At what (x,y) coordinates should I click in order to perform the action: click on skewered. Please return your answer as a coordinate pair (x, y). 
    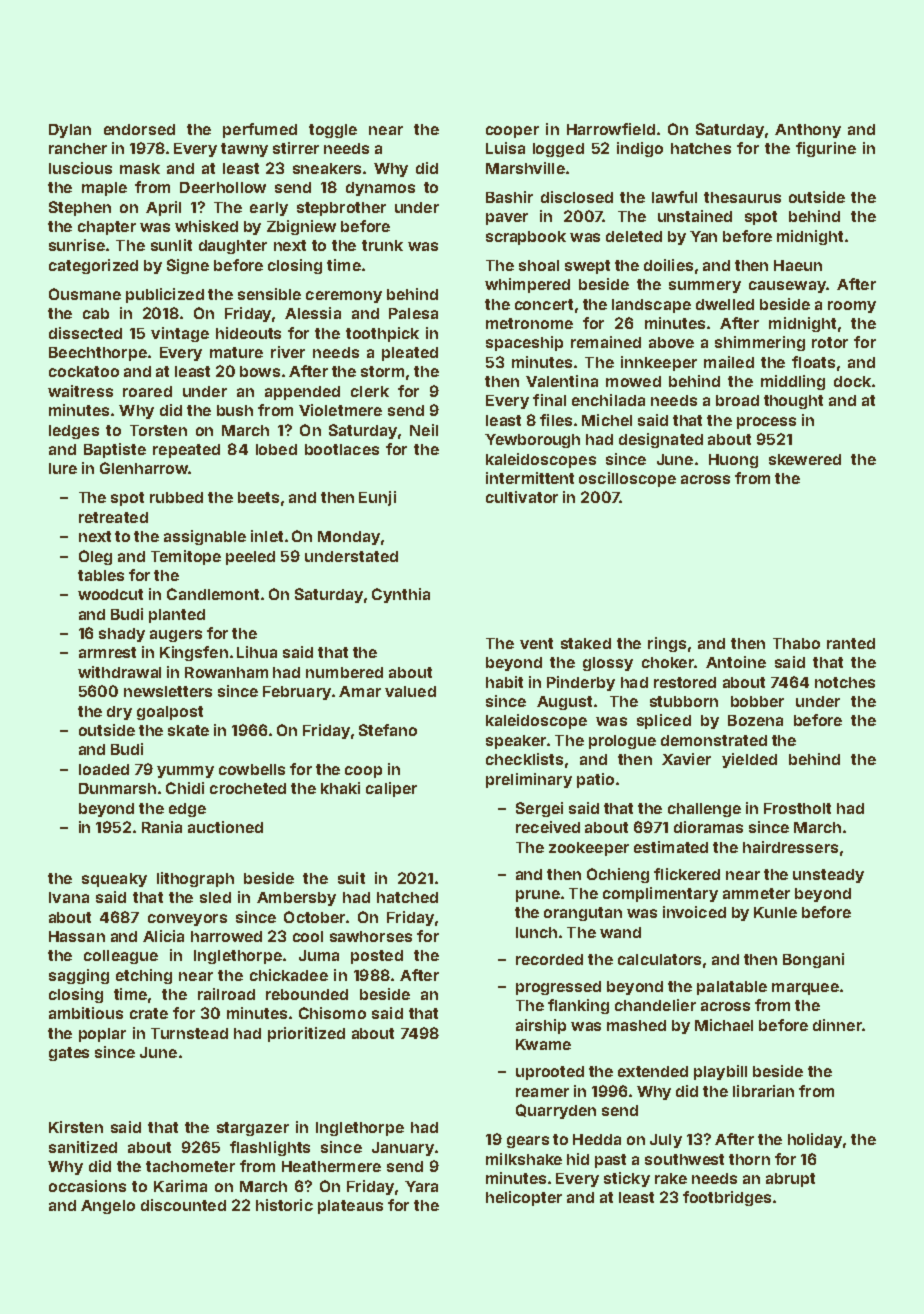
    Looking at the image, I should click on (805, 459).
